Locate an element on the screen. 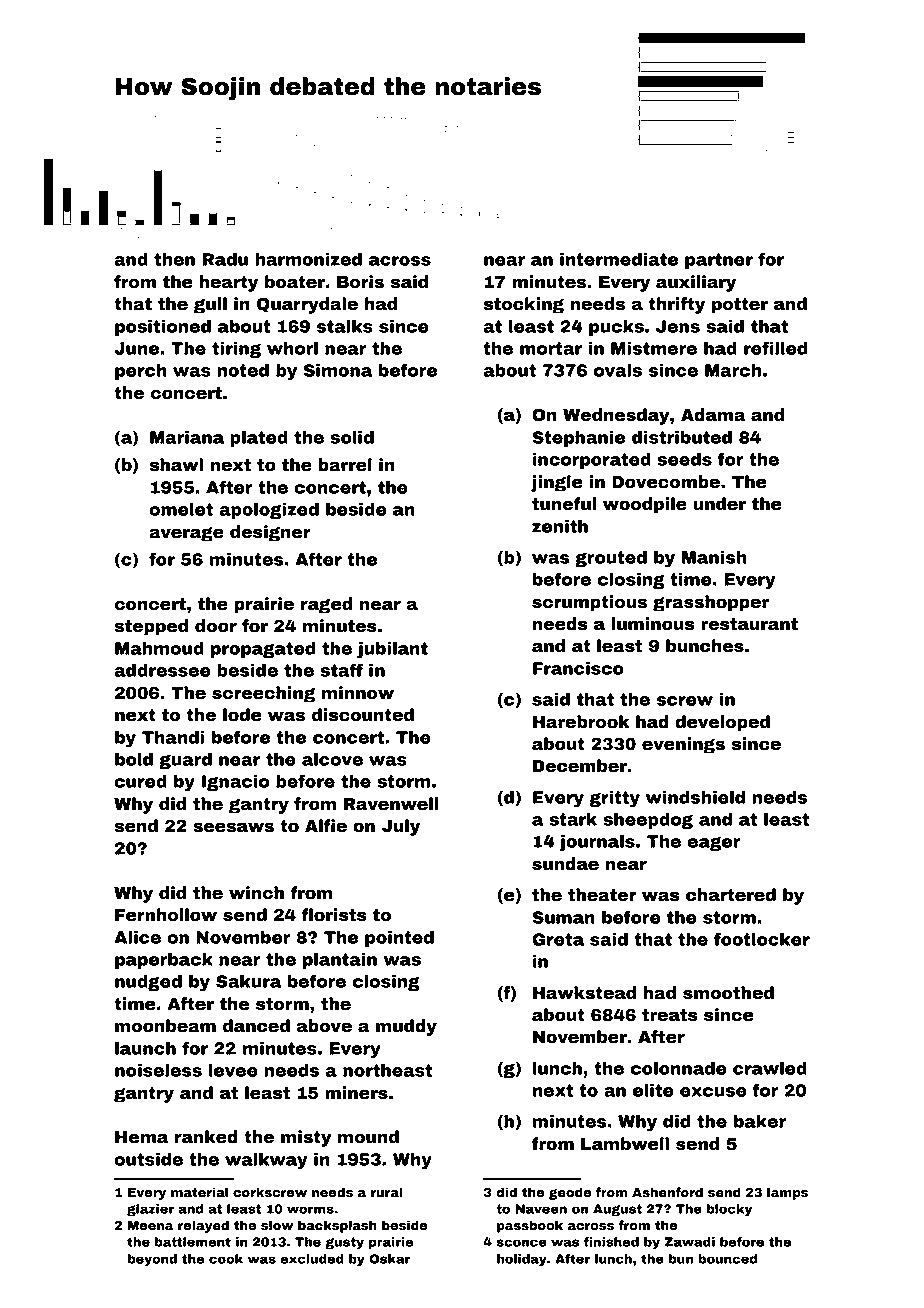 This screenshot has width=924, height=1308. mound is located at coordinates (368, 1137).
